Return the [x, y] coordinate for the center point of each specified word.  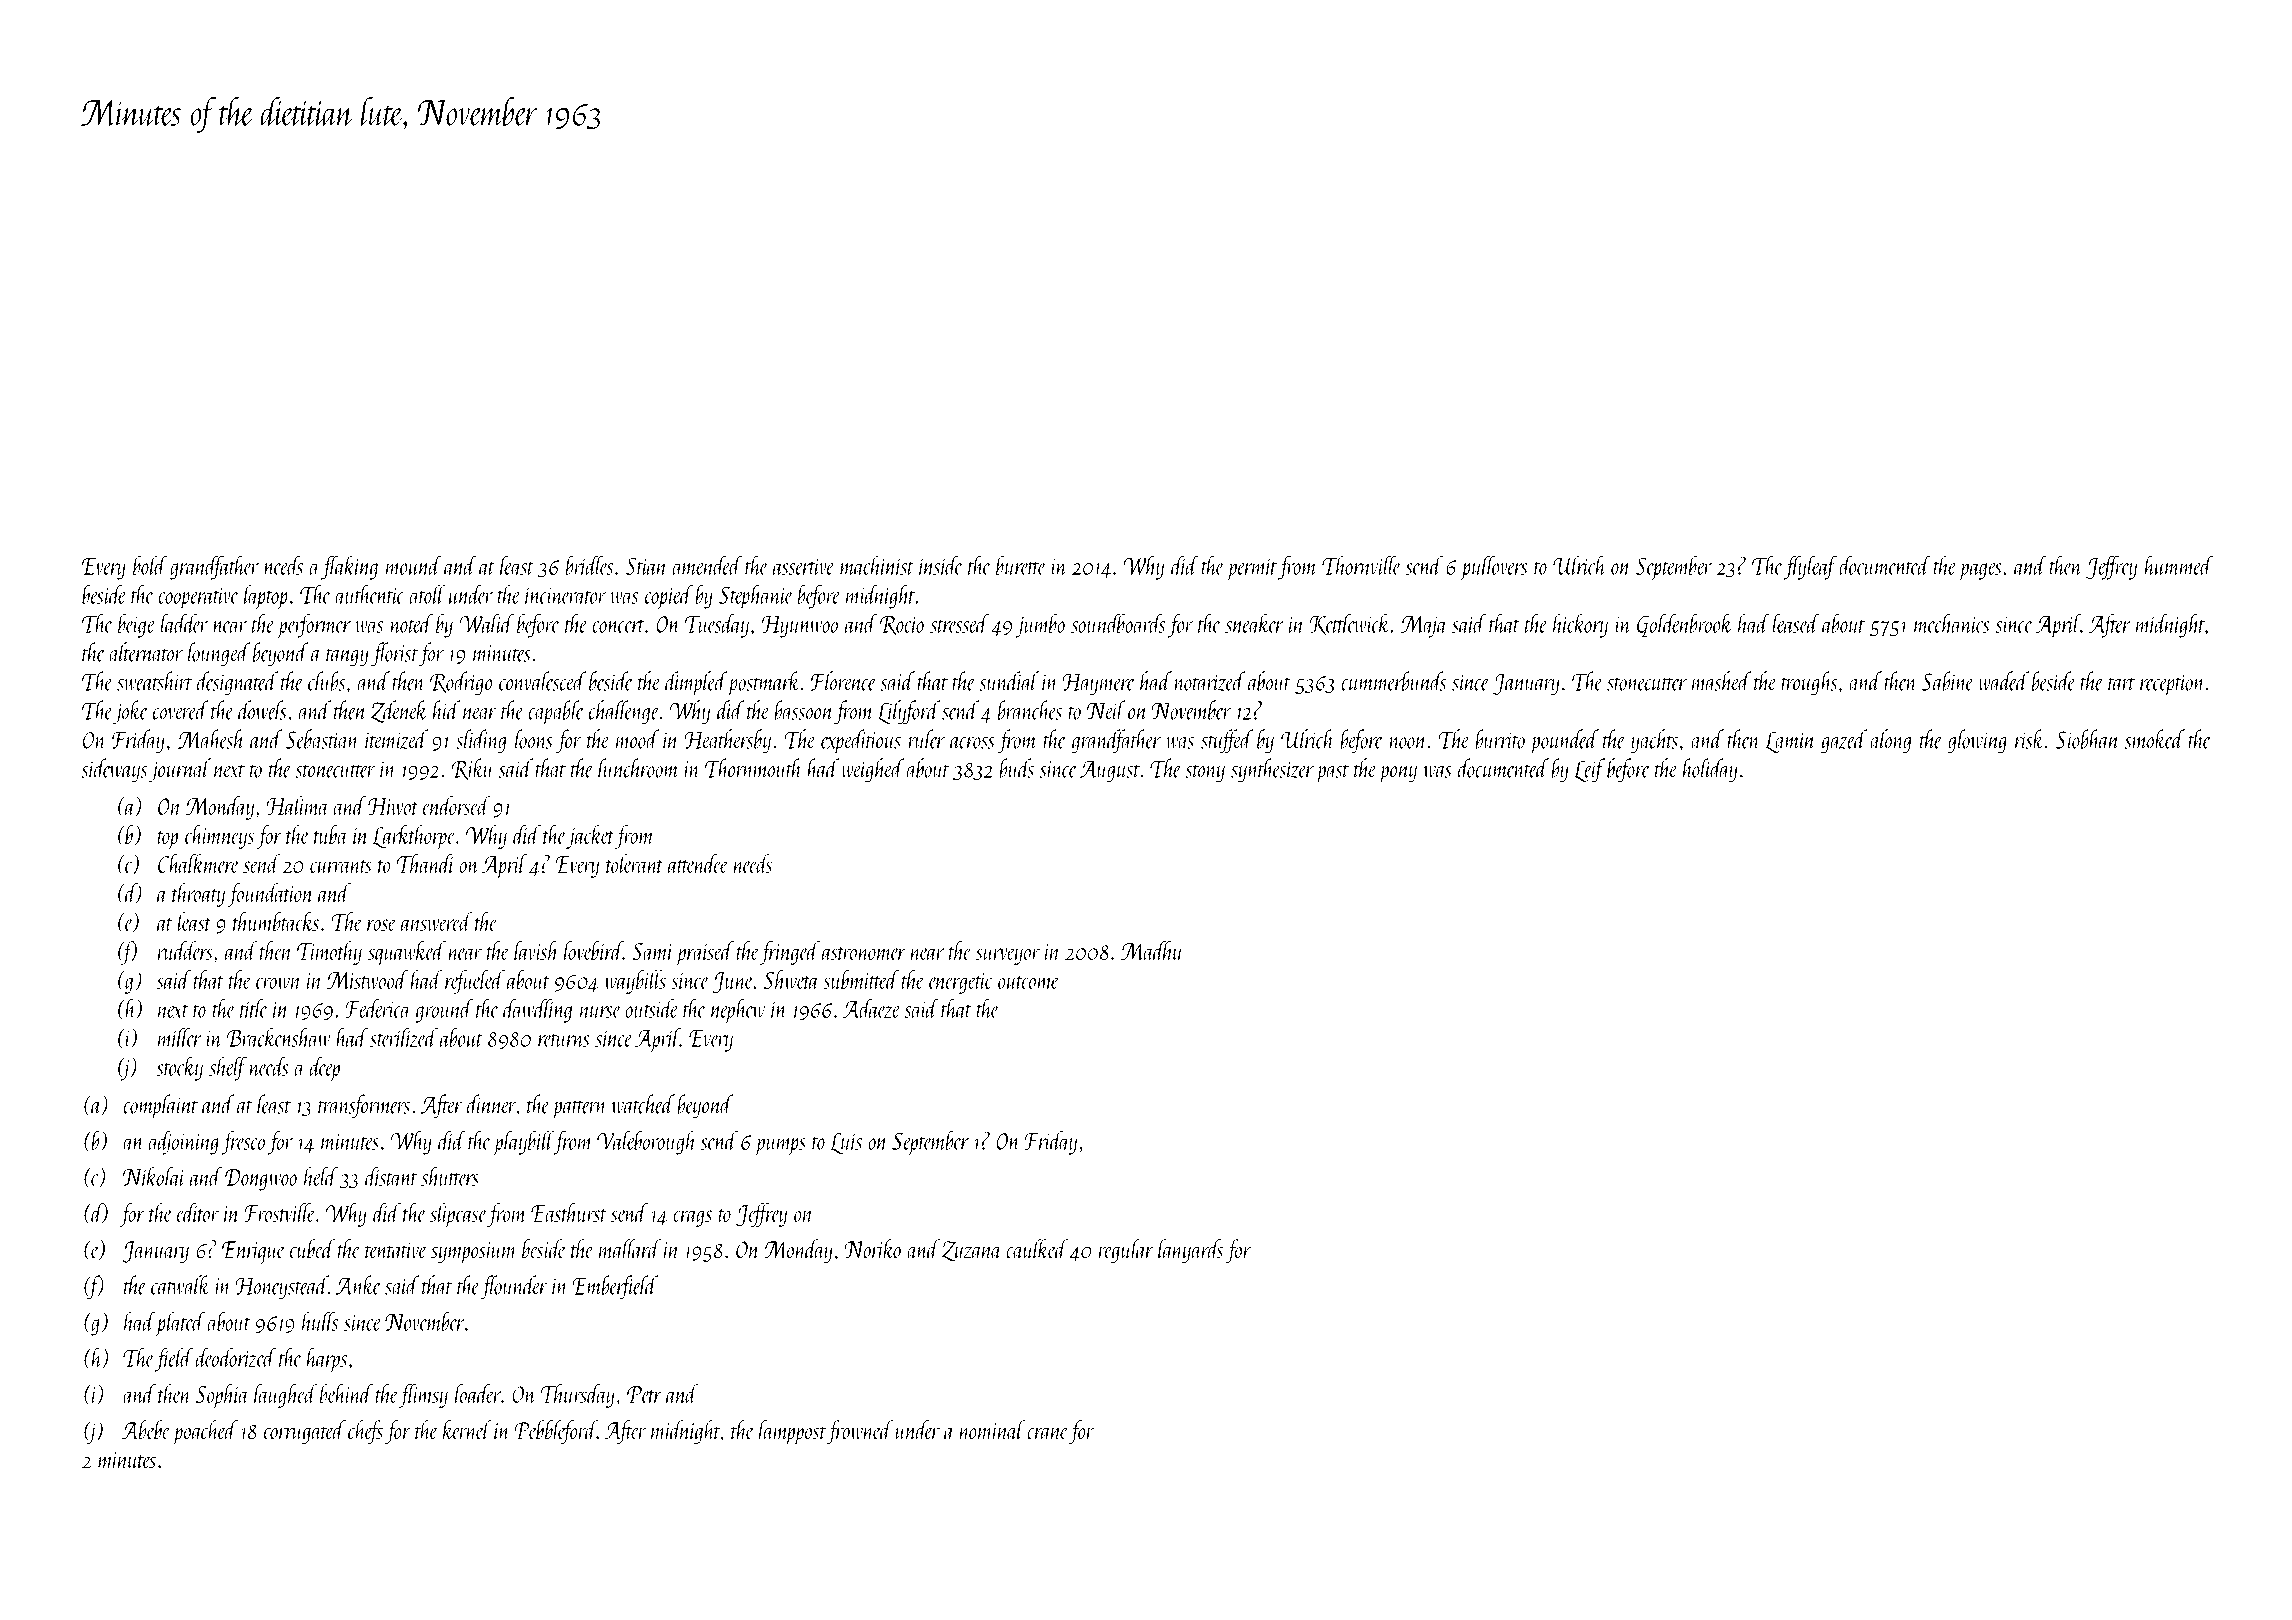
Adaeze [871, 1008]
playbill [523, 1143]
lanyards [1190, 1251]
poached [205, 1432]
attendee [698, 863]
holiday [1710, 770]
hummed [2179, 565]
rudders [185, 950]
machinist [877, 565]
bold [150, 565]
